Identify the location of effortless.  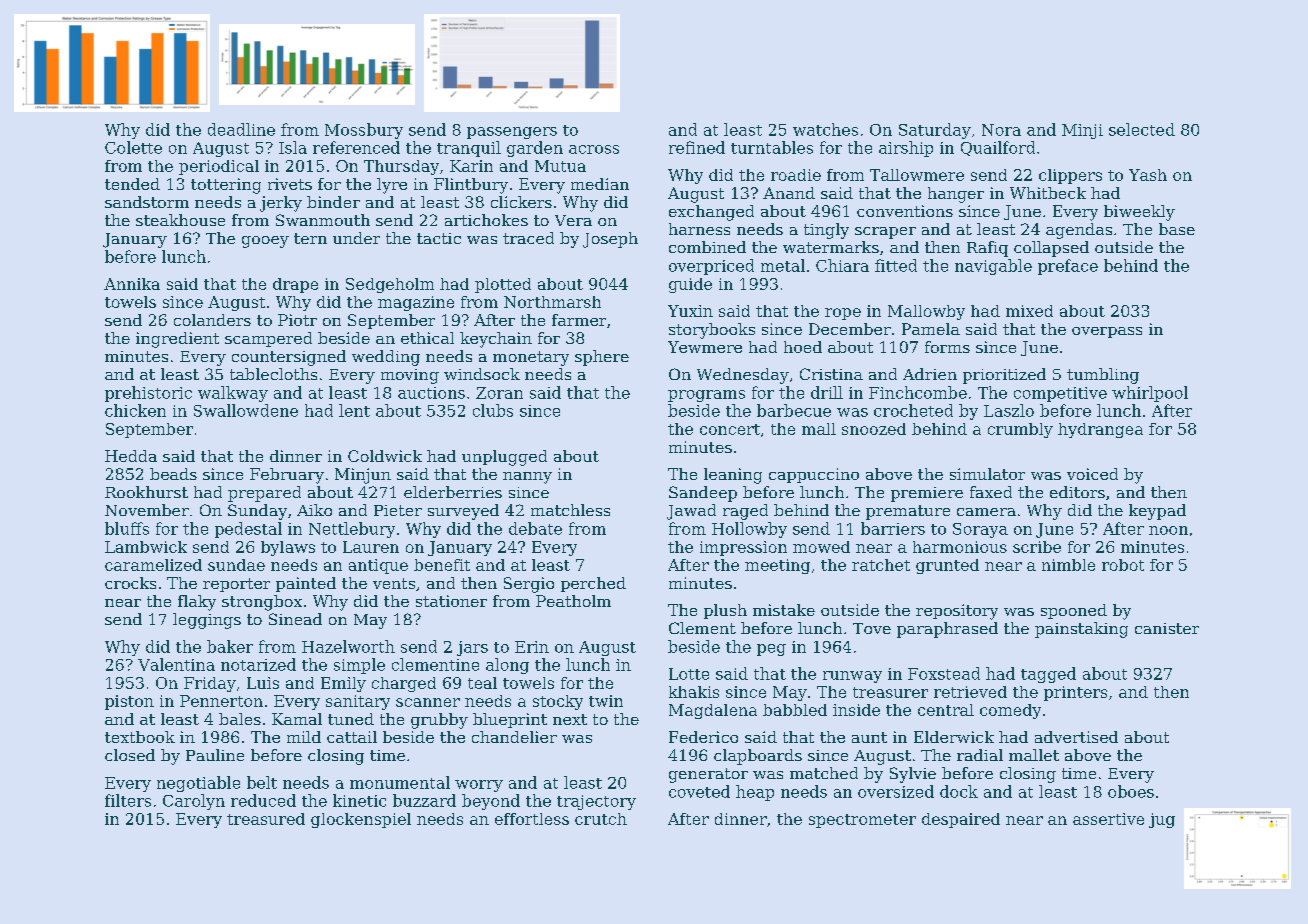
(532, 819).
